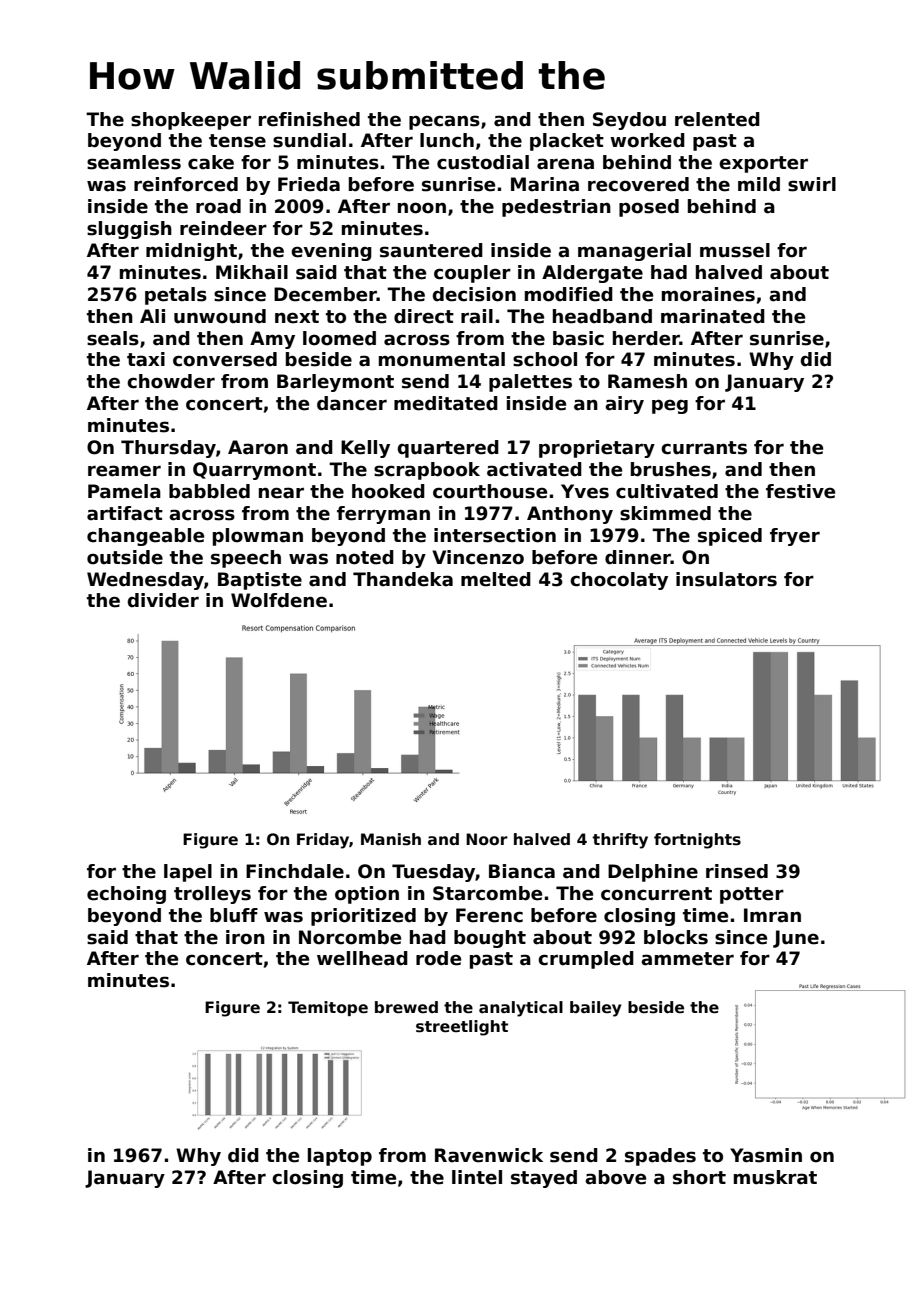  Describe the element at coordinates (422, 208) in the document. I see `noon` at that location.
